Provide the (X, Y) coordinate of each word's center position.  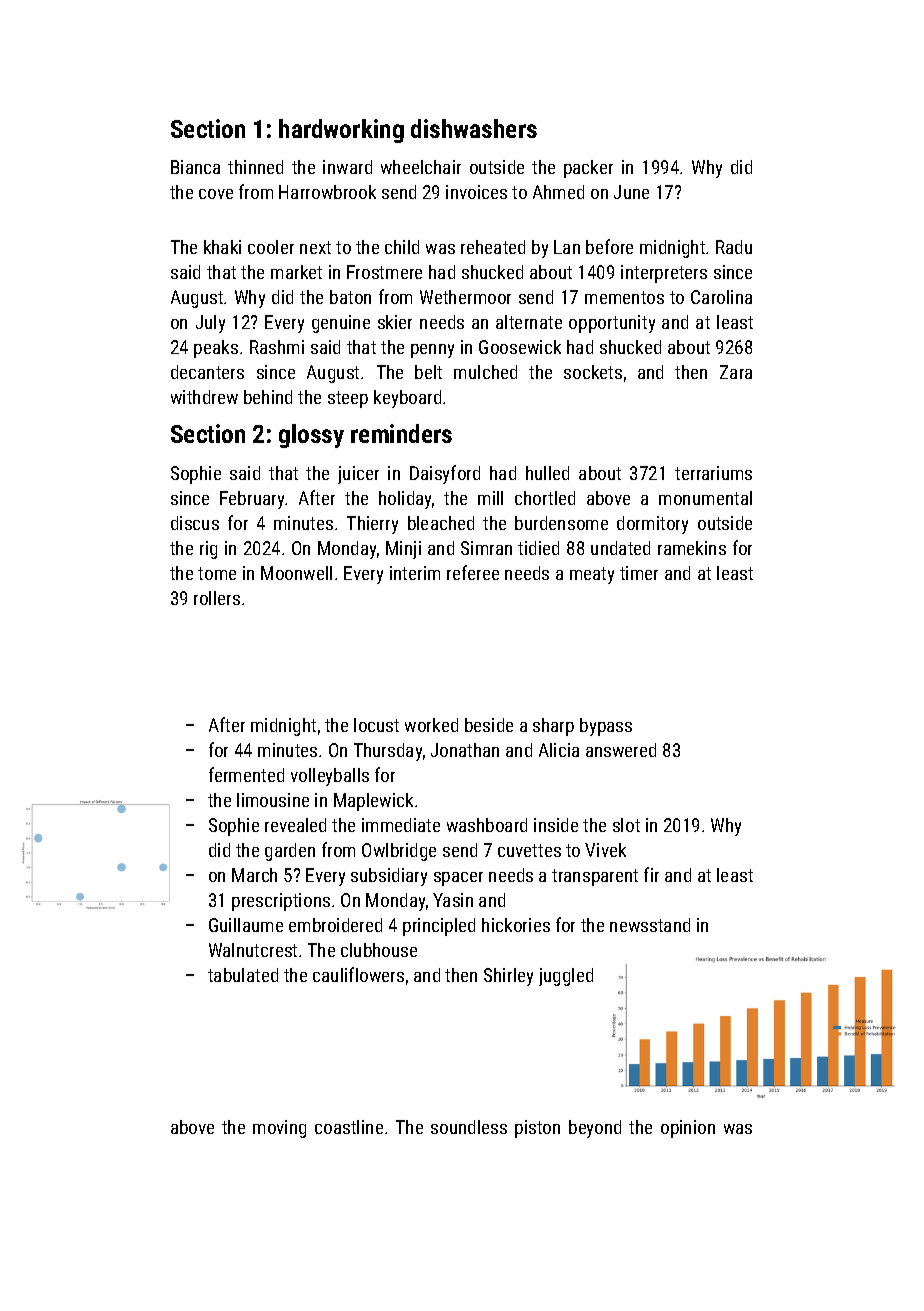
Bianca (195, 167)
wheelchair (421, 167)
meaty (592, 575)
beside (489, 725)
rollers (217, 598)
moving (279, 1129)
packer (588, 169)
